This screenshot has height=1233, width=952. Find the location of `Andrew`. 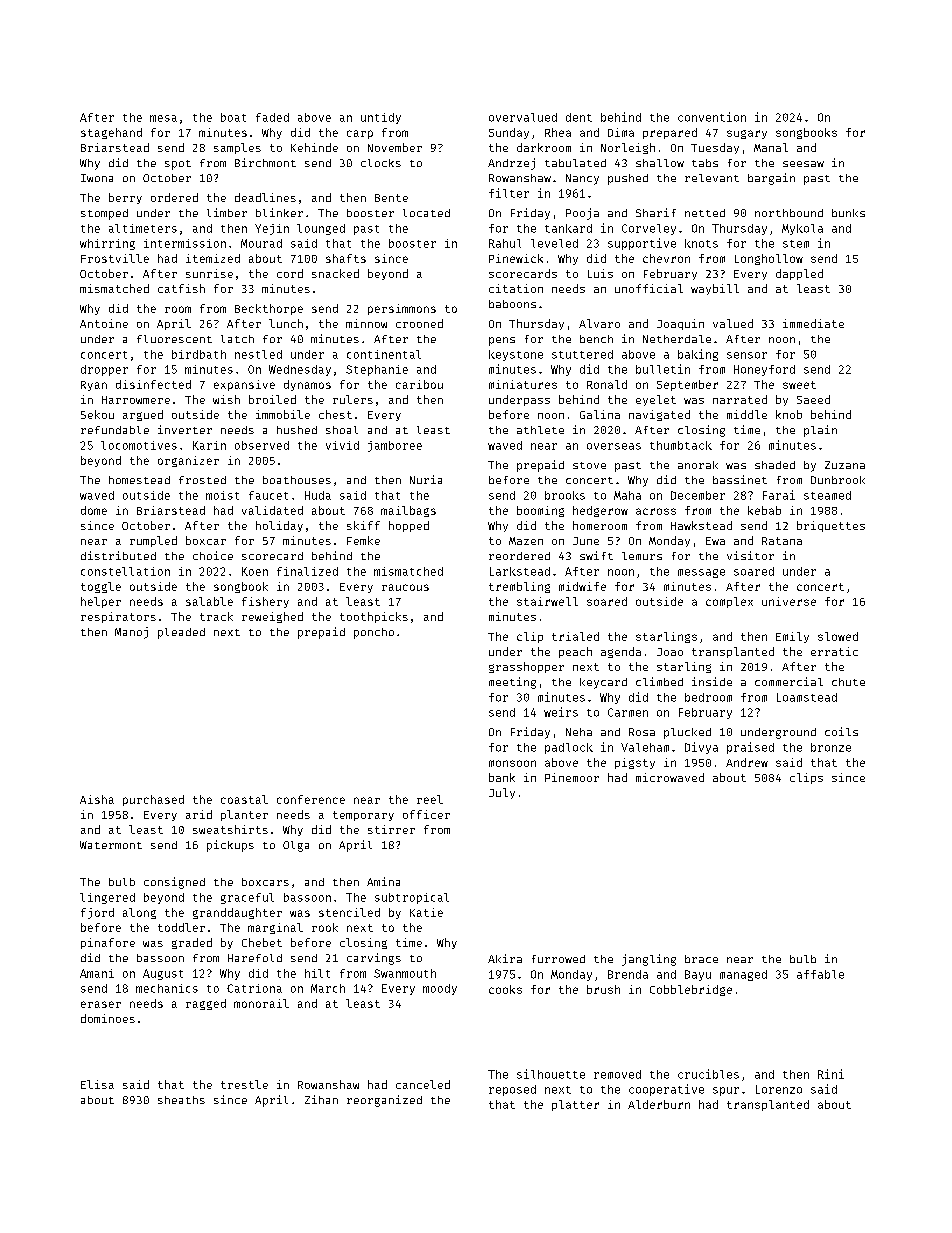

Andrew is located at coordinates (747, 762).
